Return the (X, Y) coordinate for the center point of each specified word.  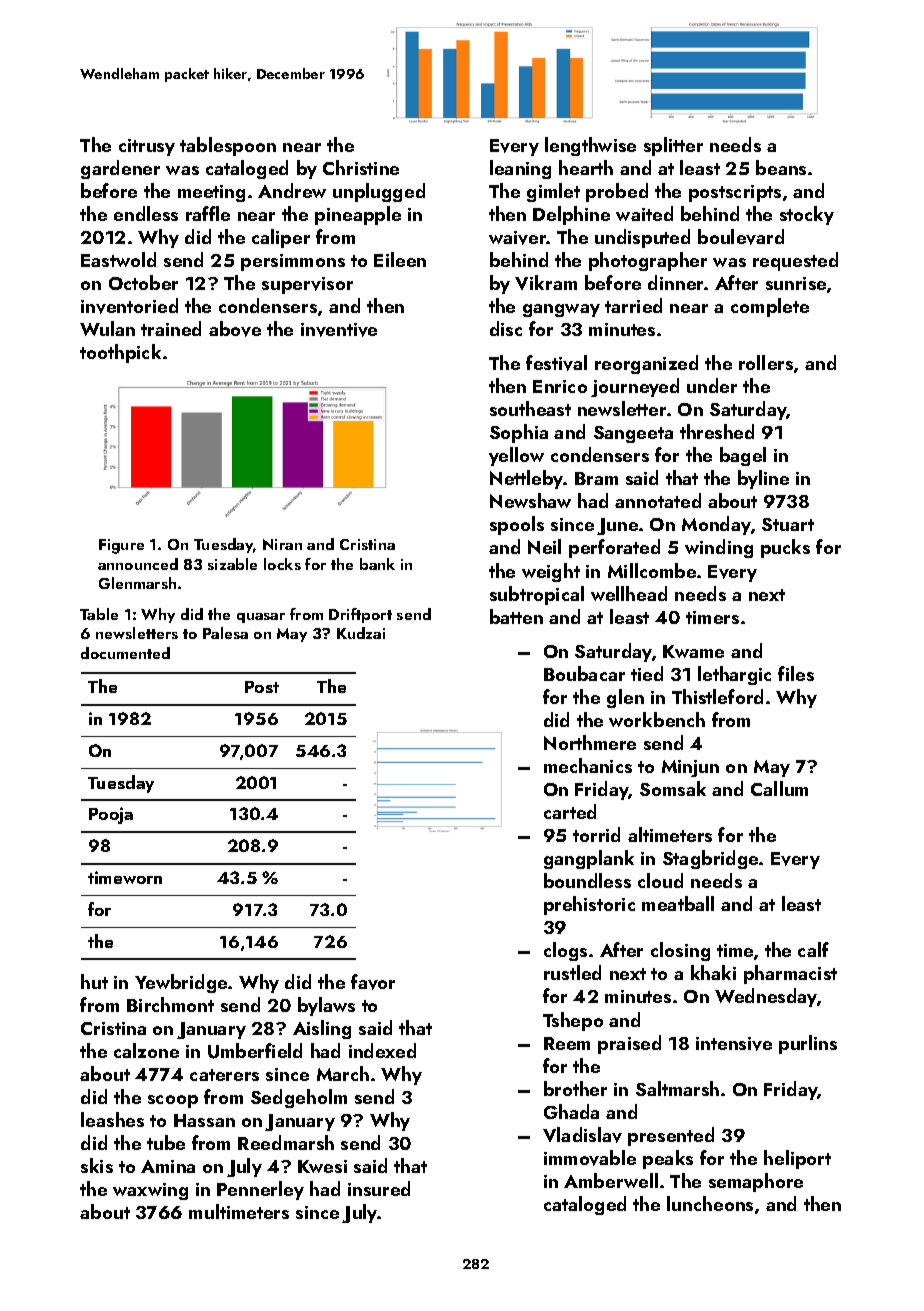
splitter (673, 146)
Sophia (519, 433)
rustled (572, 972)
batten (516, 616)
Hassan (204, 1120)
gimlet (553, 192)
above (235, 329)
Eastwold (118, 259)
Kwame (693, 651)
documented (125, 653)
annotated (658, 500)
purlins (808, 1044)
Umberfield (255, 1051)
